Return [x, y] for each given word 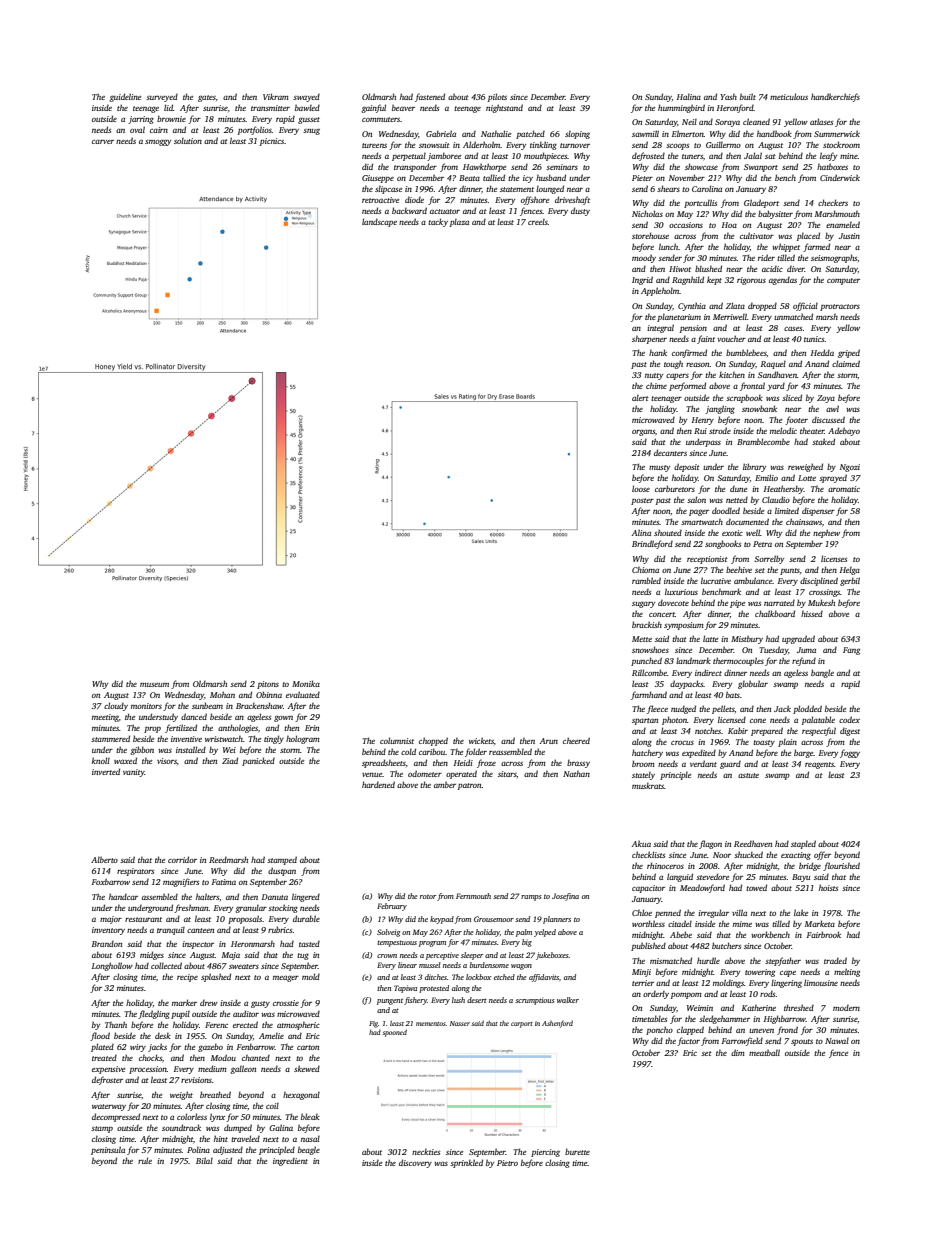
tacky [438, 222]
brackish [647, 624]
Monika [306, 683]
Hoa [729, 225]
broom [643, 763]
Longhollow [112, 966]
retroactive [381, 200]
